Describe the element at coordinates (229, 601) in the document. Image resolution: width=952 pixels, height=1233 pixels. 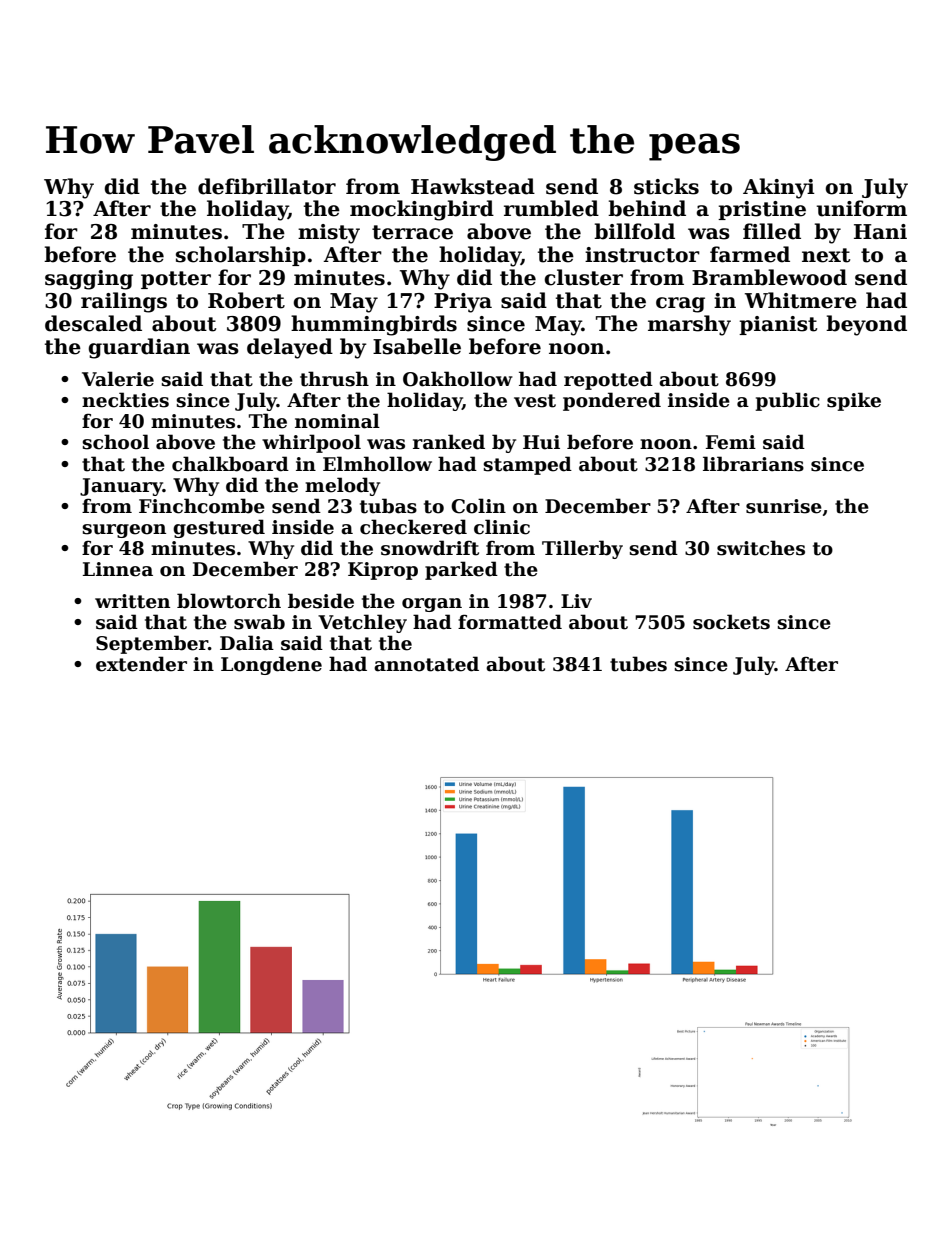
I see `blowtorch` at that location.
